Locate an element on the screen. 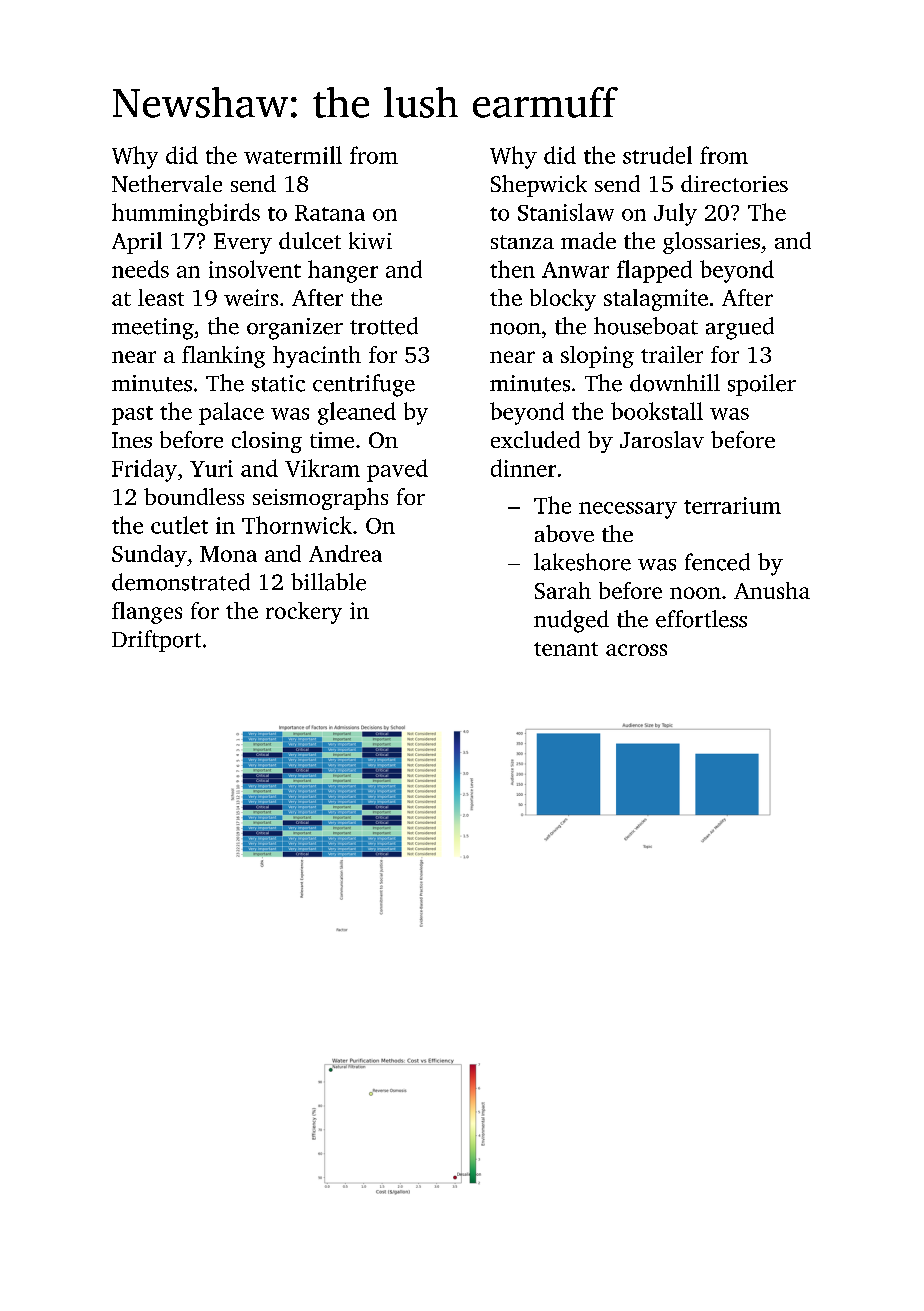 The height and width of the screenshot is (1311, 924). Shepwick is located at coordinates (539, 186).
